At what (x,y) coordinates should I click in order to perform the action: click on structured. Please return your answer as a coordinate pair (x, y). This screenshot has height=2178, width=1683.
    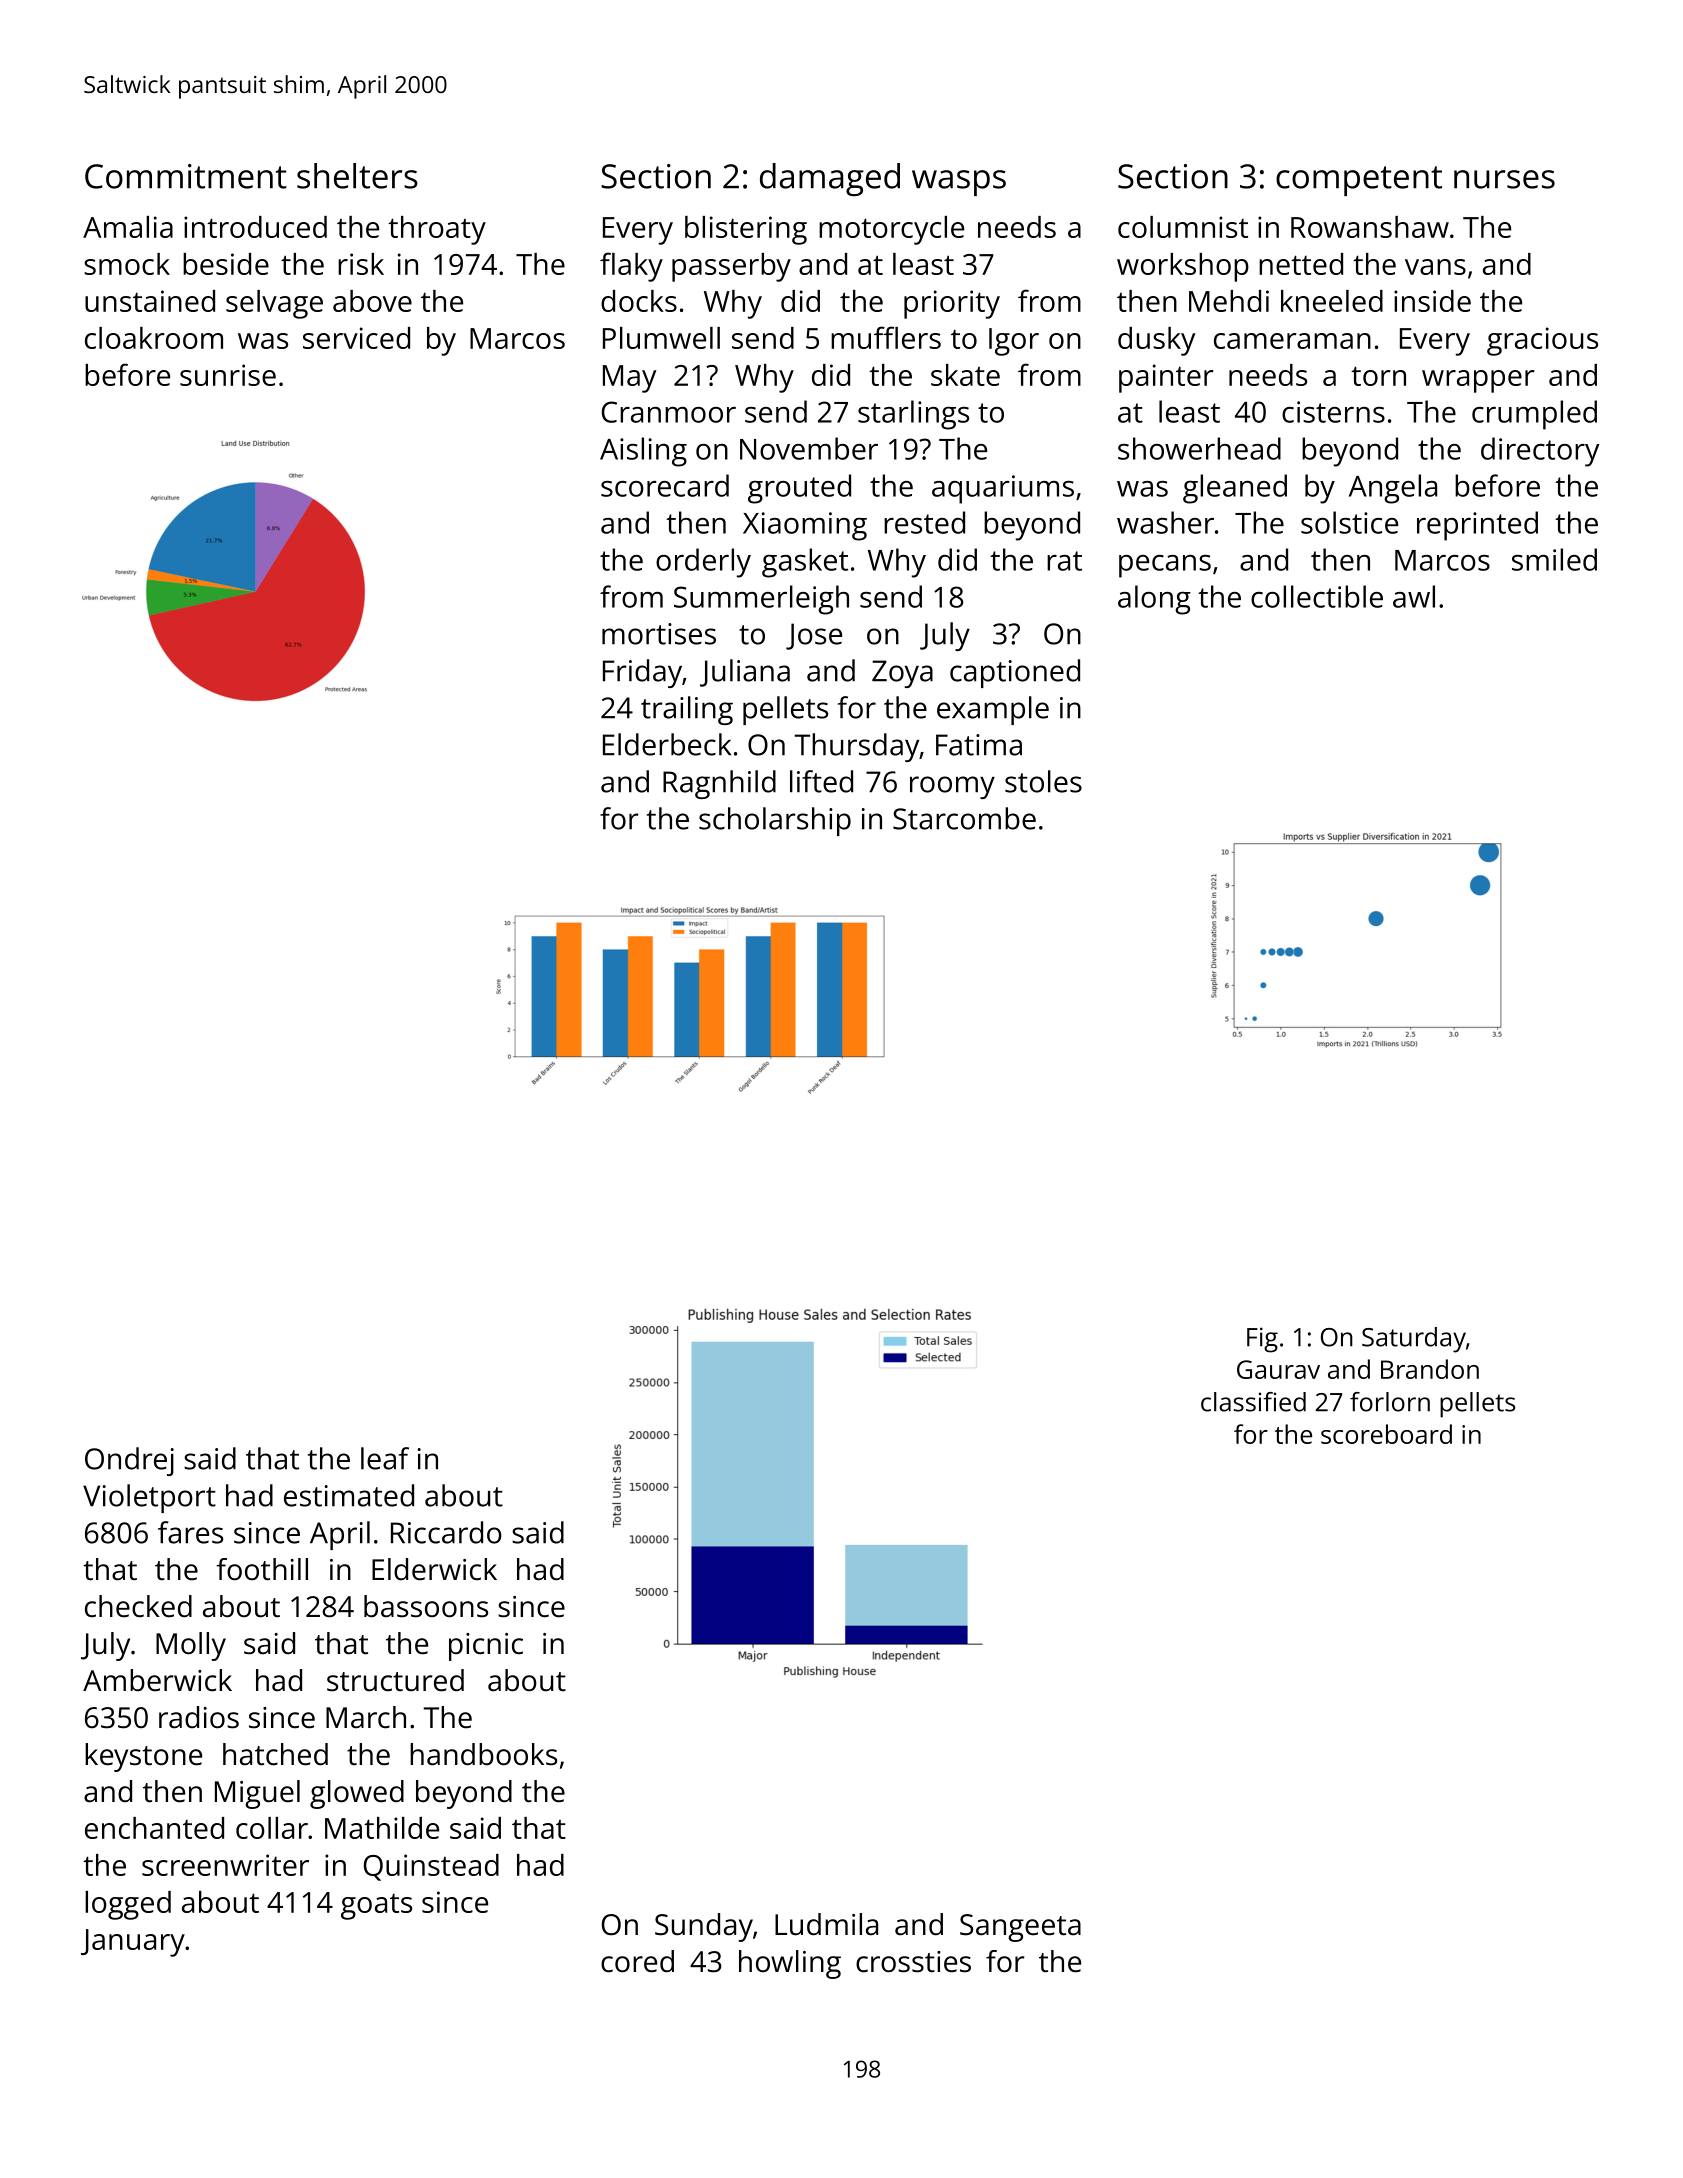
    Looking at the image, I should click on (395, 1680).
